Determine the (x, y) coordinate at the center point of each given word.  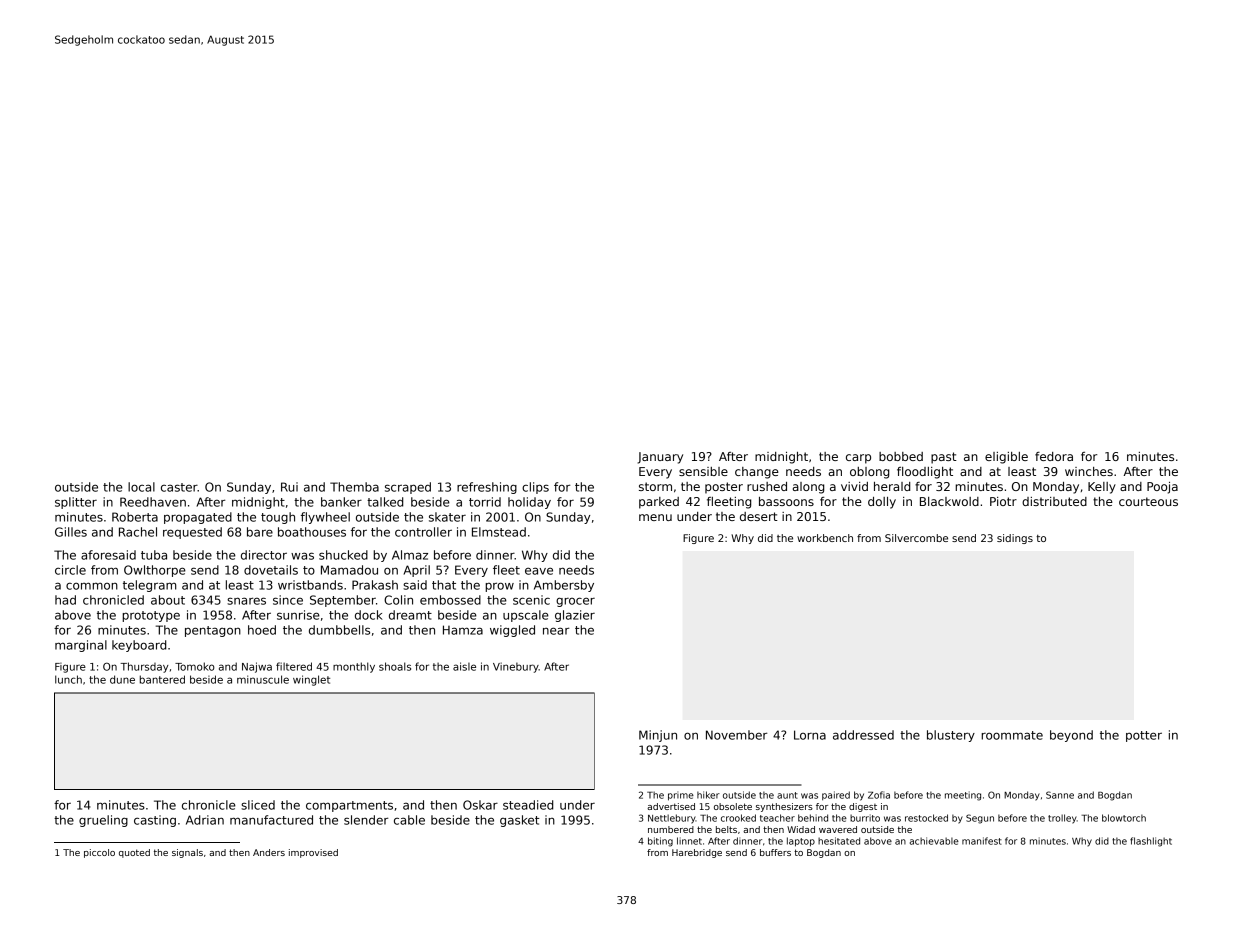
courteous (1148, 501)
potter (1144, 736)
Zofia (879, 795)
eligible (1006, 458)
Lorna (810, 735)
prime (681, 796)
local (141, 487)
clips (535, 488)
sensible (703, 471)
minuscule (263, 679)
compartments (349, 806)
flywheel (325, 518)
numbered (671, 829)
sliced (258, 805)
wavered (838, 829)
